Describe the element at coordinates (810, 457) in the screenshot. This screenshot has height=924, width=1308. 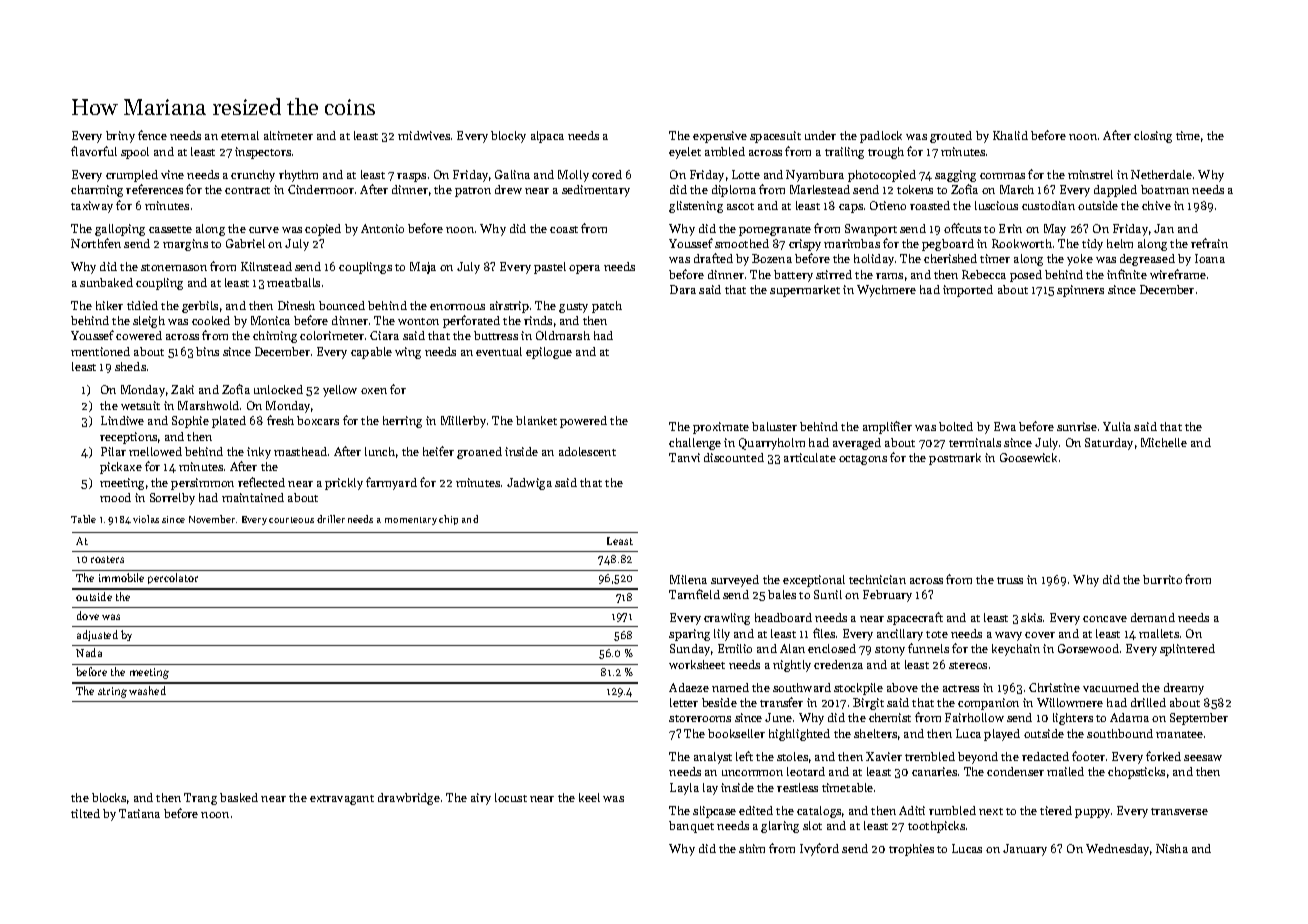
I see `articulate` at that location.
